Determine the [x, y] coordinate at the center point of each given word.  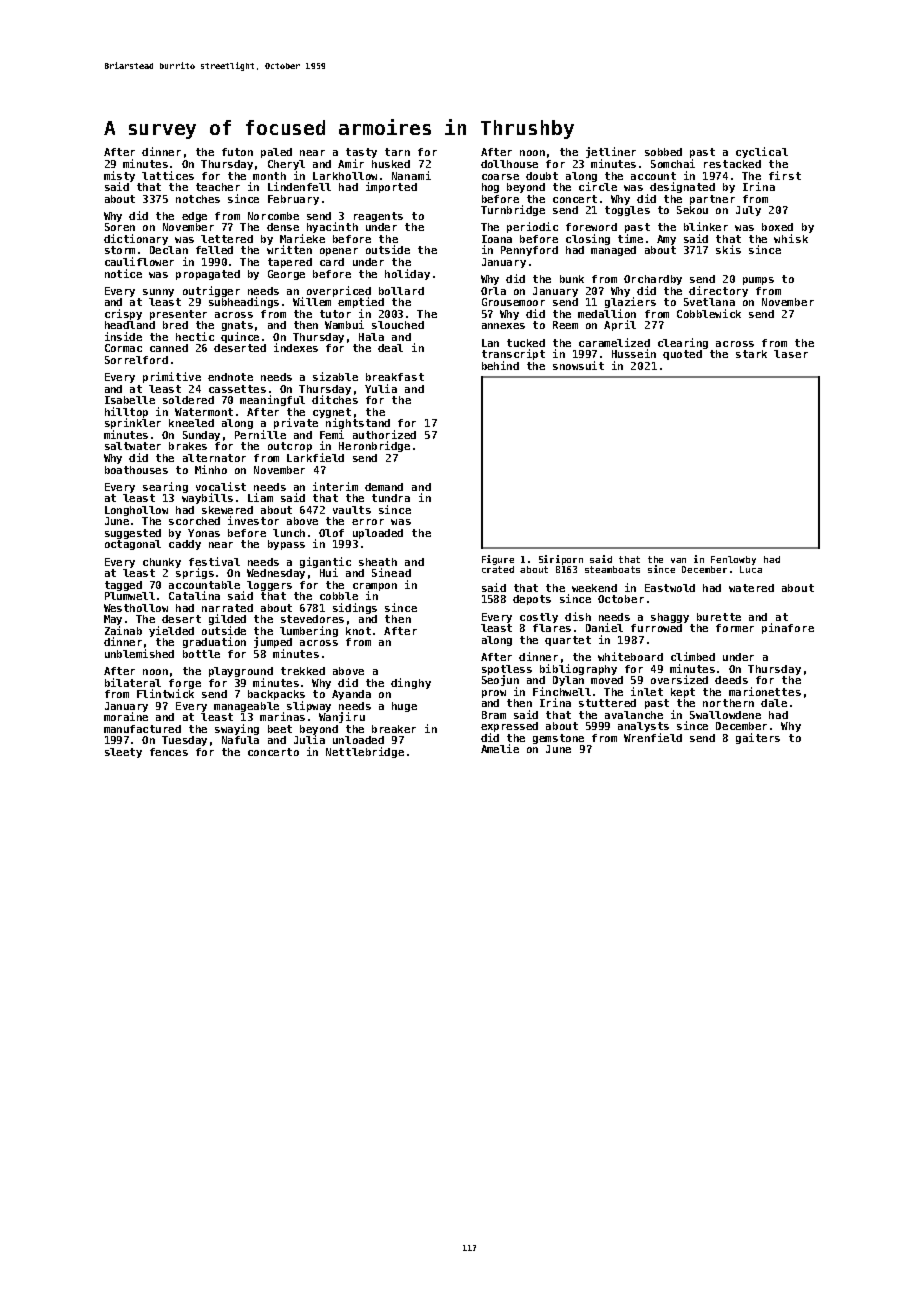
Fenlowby [733, 560]
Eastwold [670, 588]
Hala [371, 337]
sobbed [663, 152]
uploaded [378, 534]
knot [358, 631]
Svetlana [709, 302]
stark [751, 354]
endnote [230, 377]
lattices [168, 175]
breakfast [395, 377]
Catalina [194, 595]
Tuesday [184, 741]
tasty [361, 153]
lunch [289, 533]
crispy [123, 314]
